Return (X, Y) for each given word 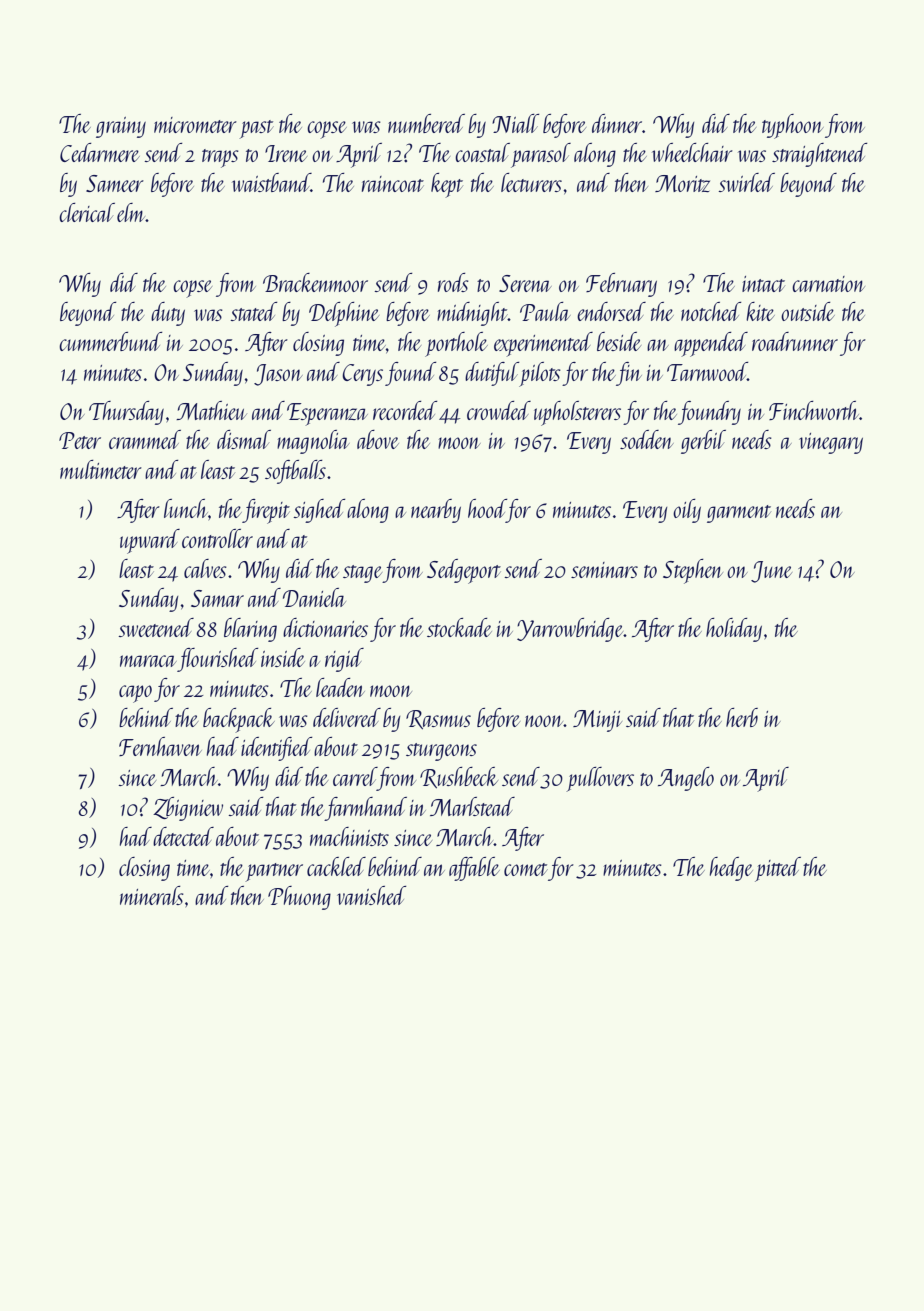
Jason (278, 375)
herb (742, 717)
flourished (218, 660)
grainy (121, 127)
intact (763, 284)
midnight (472, 314)
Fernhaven (160, 746)
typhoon (793, 126)
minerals (152, 895)
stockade (459, 627)
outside (808, 311)
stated (254, 311)
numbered (426, 123)
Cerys (362, 375)
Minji (597, 721)
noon (544, 721)
